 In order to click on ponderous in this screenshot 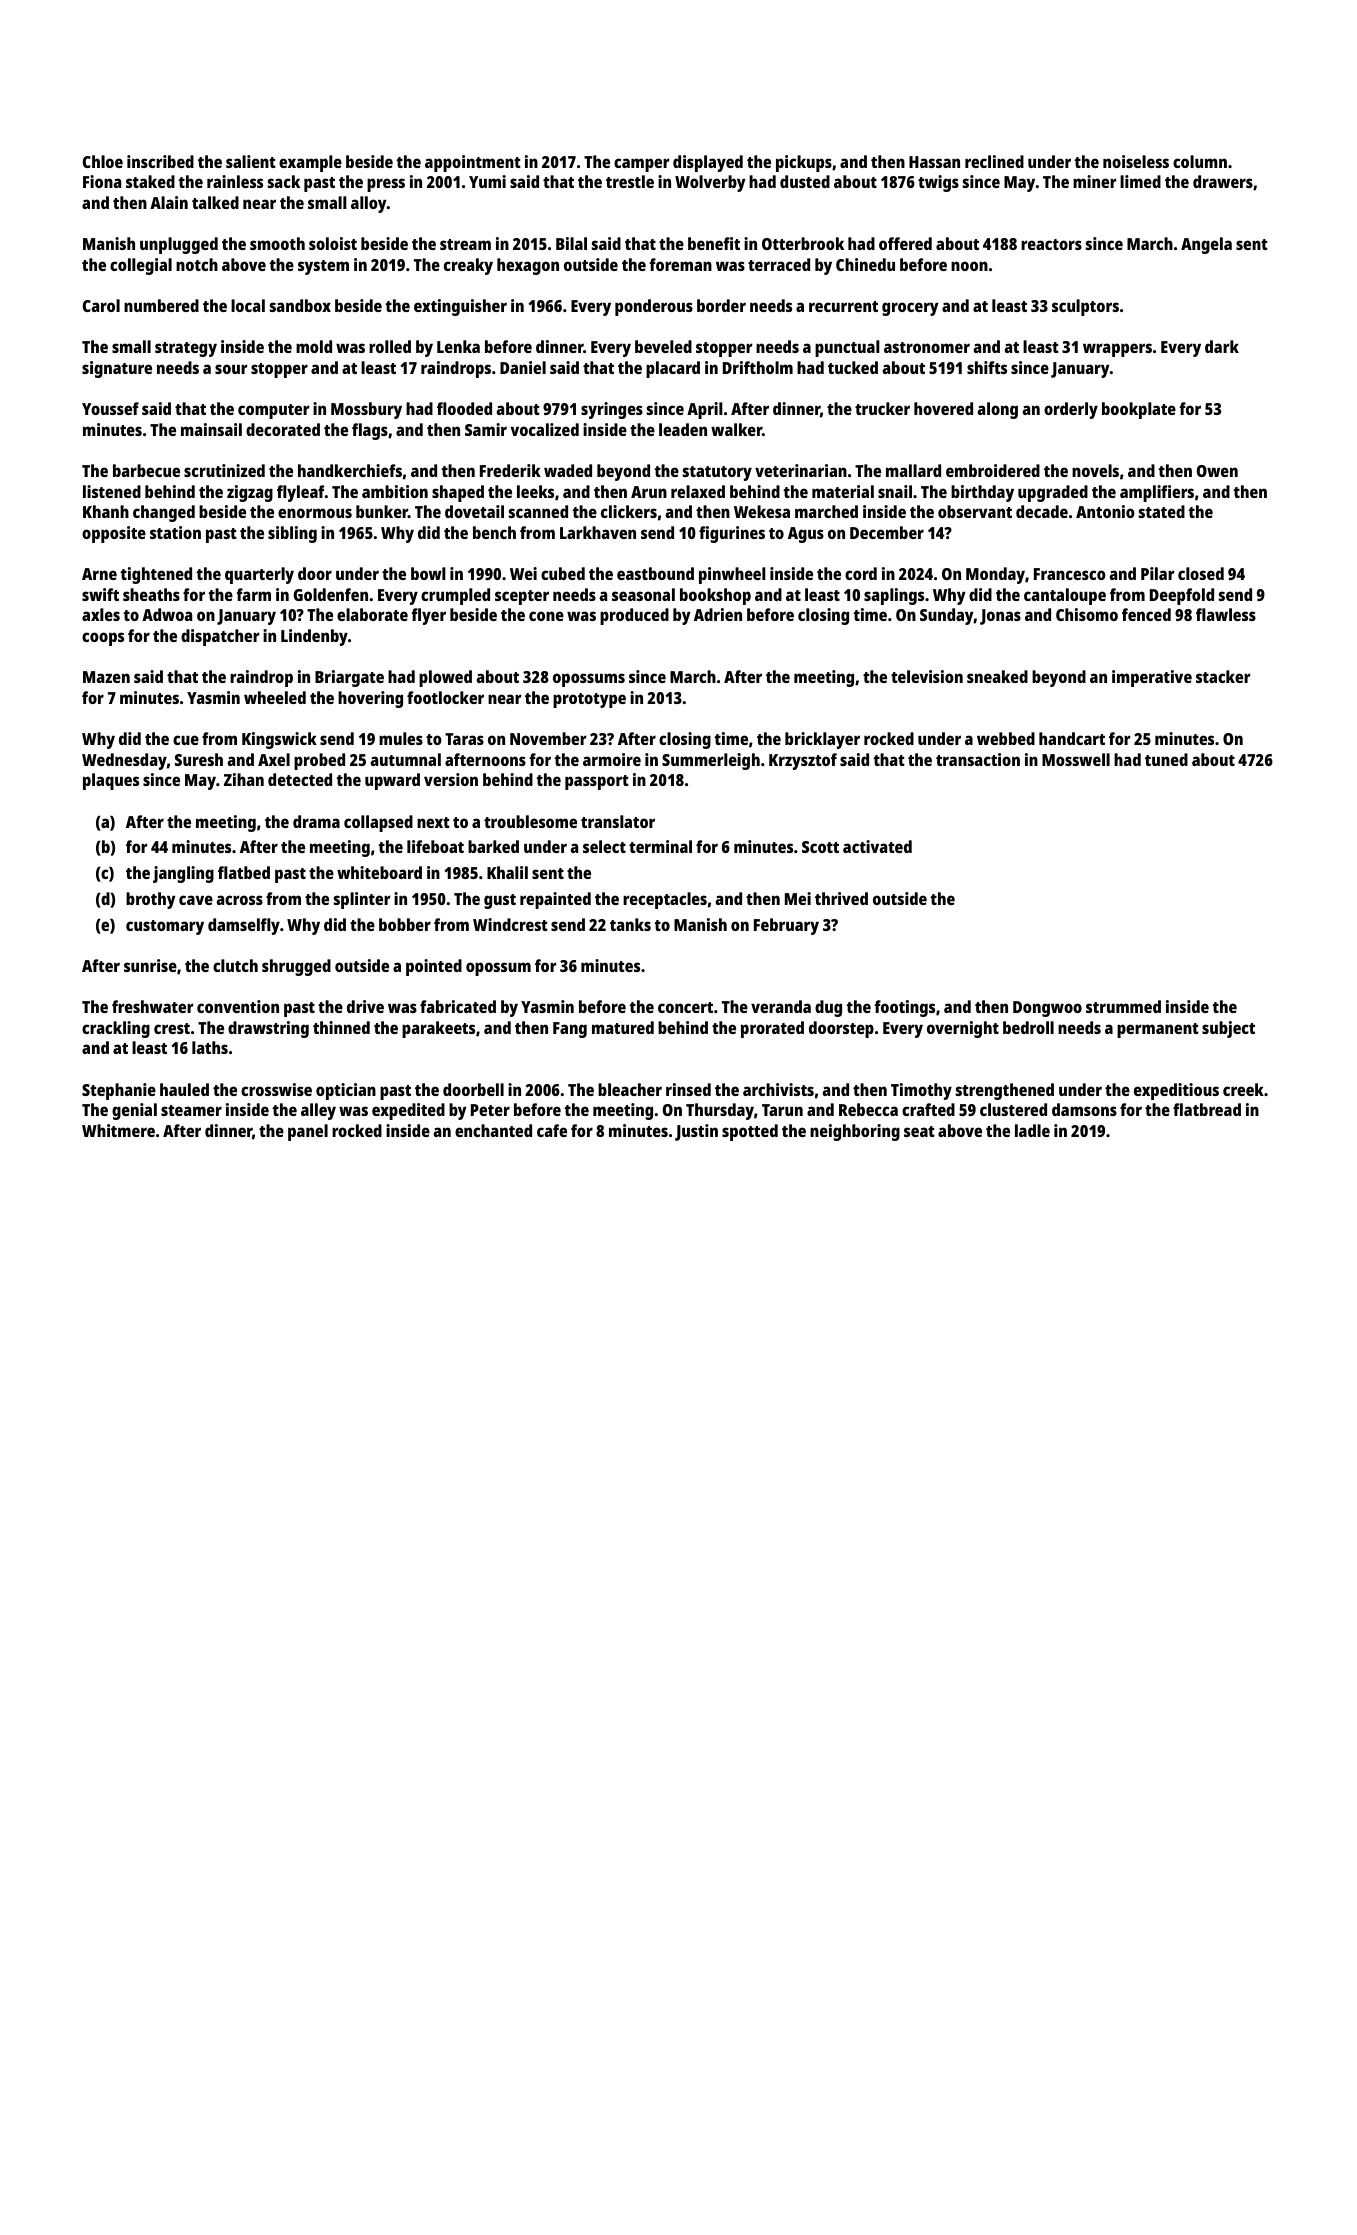, I will do `click(654, 307)`.
